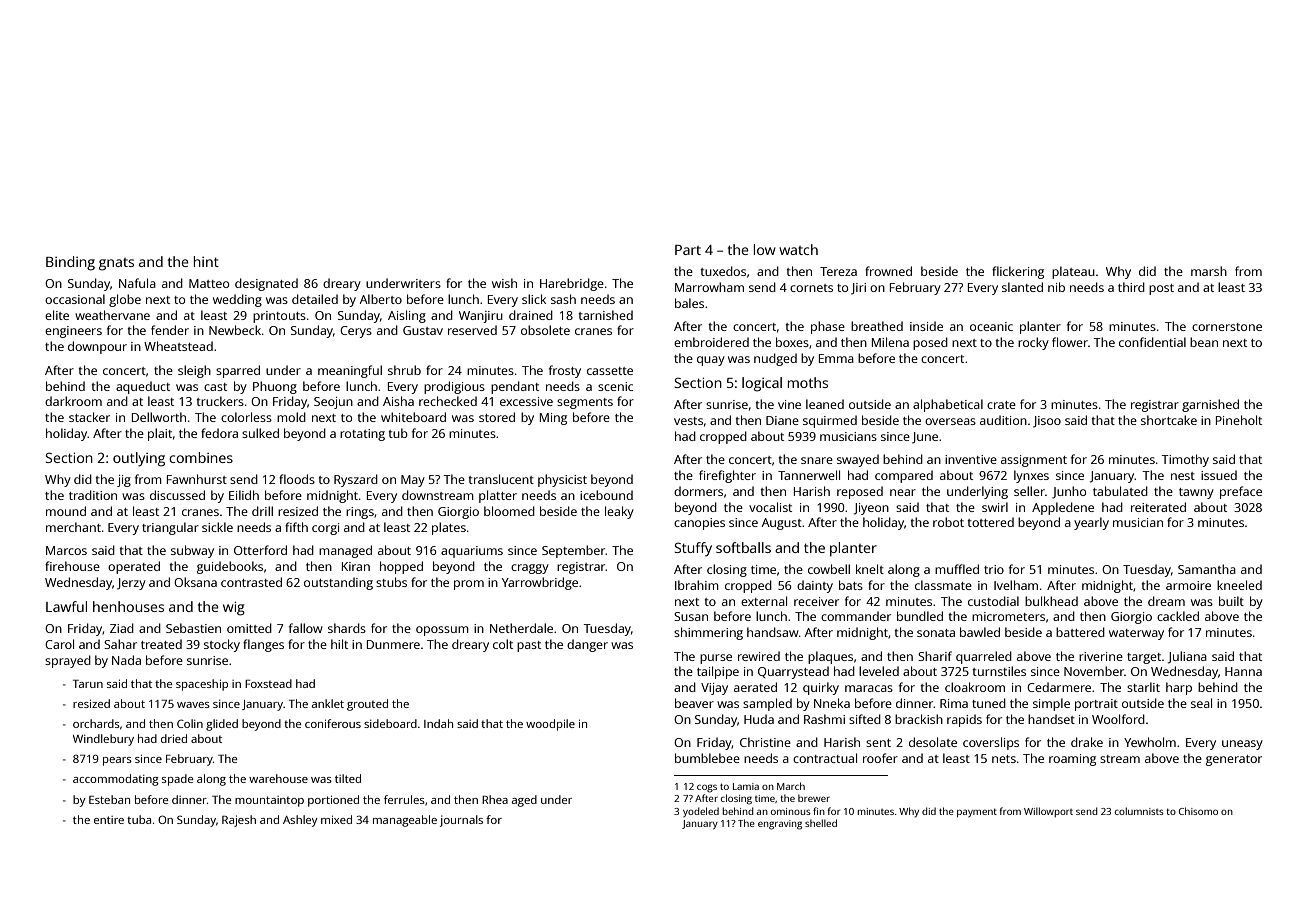 The height and width of the image is (924, 1308). Describe the element at coordinates (72, 566) in the image. I see `firehouse` at that location.
